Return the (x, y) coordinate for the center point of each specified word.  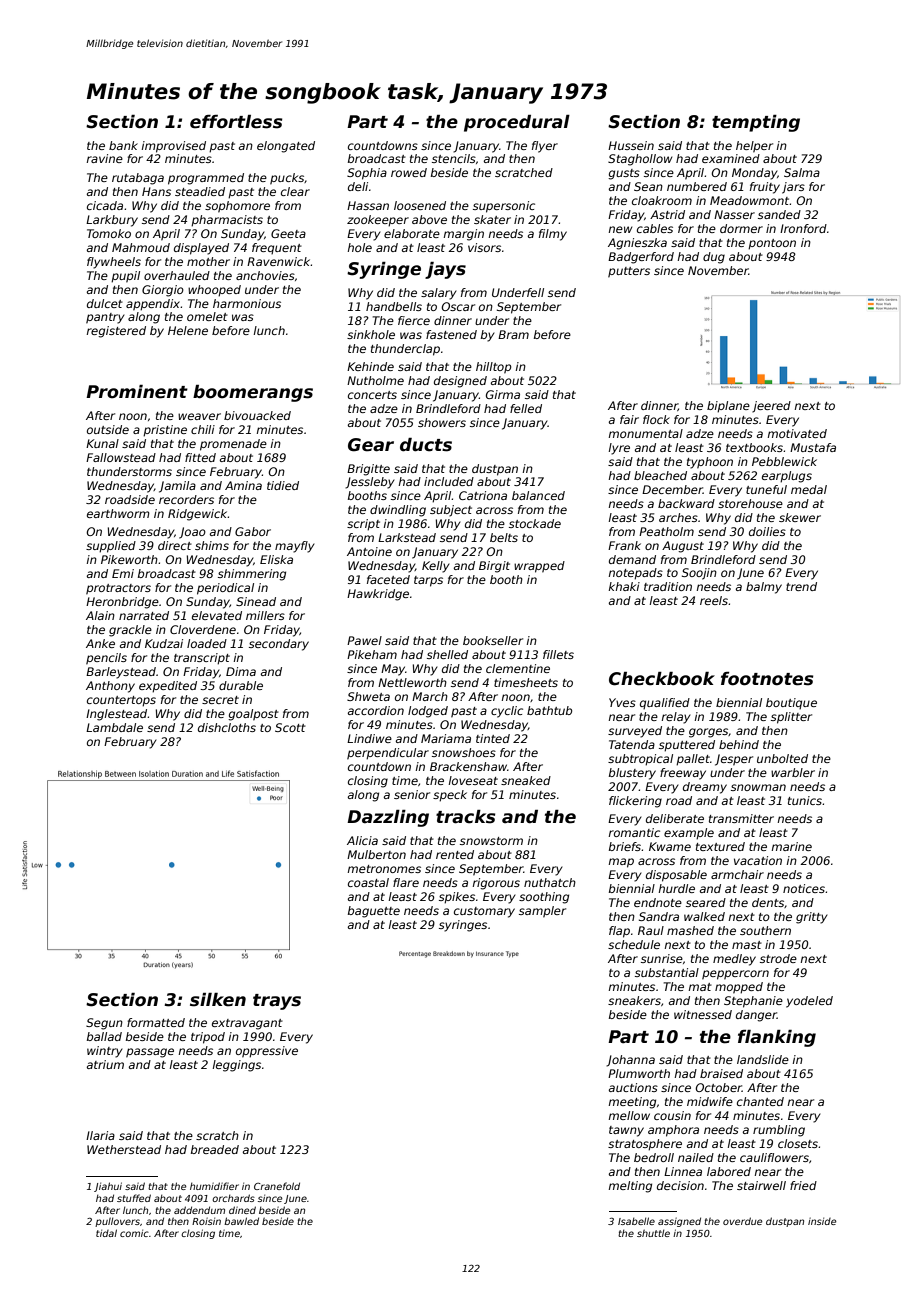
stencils (454, 158)
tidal (106, 1233)
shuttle (653, 1233)
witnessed (703, 1014)
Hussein (631, 145)
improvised (173, 147)
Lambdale (114, 727)
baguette (374, 912)
